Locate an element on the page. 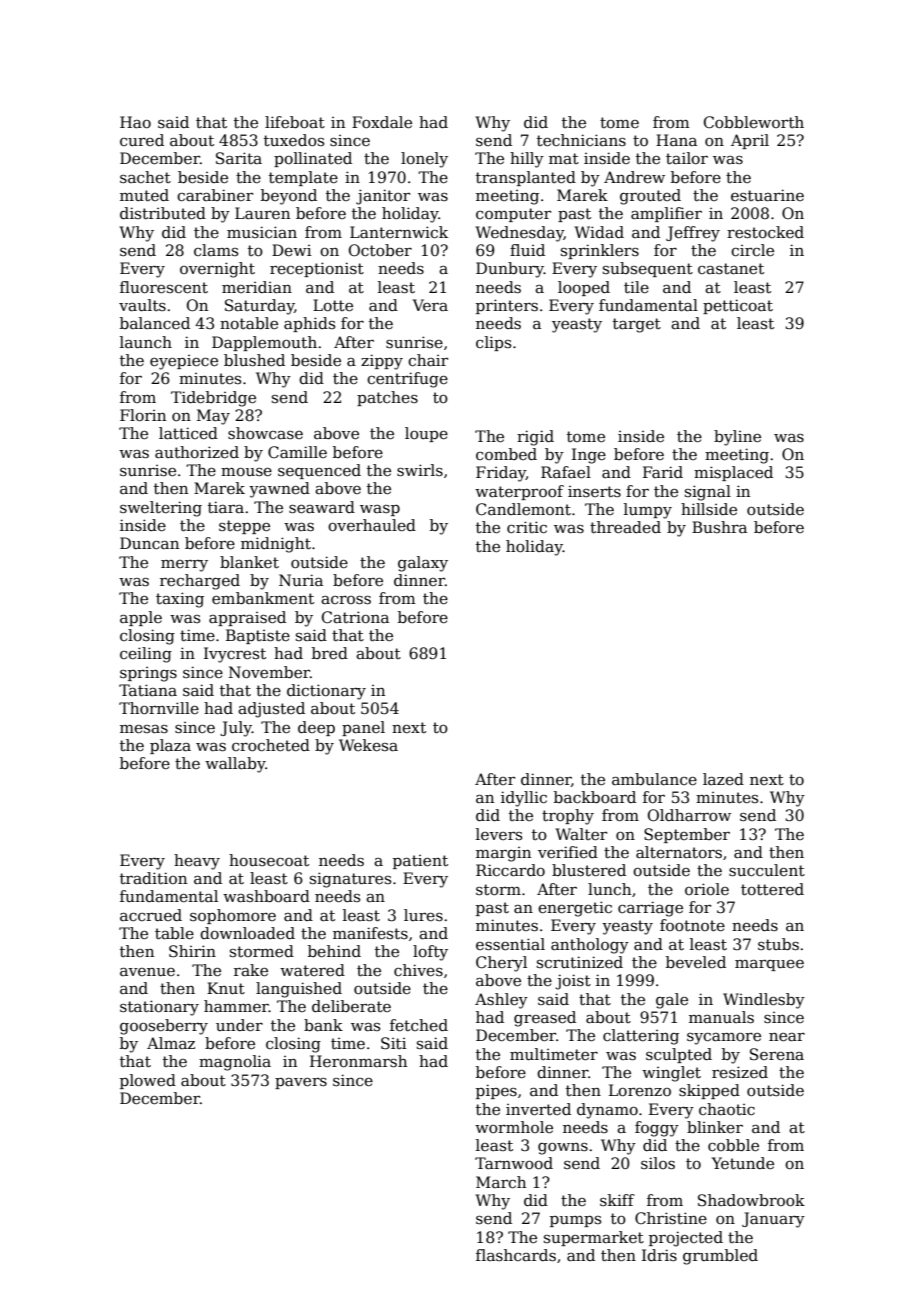  adjusted is located at coordinates (271, 710).
